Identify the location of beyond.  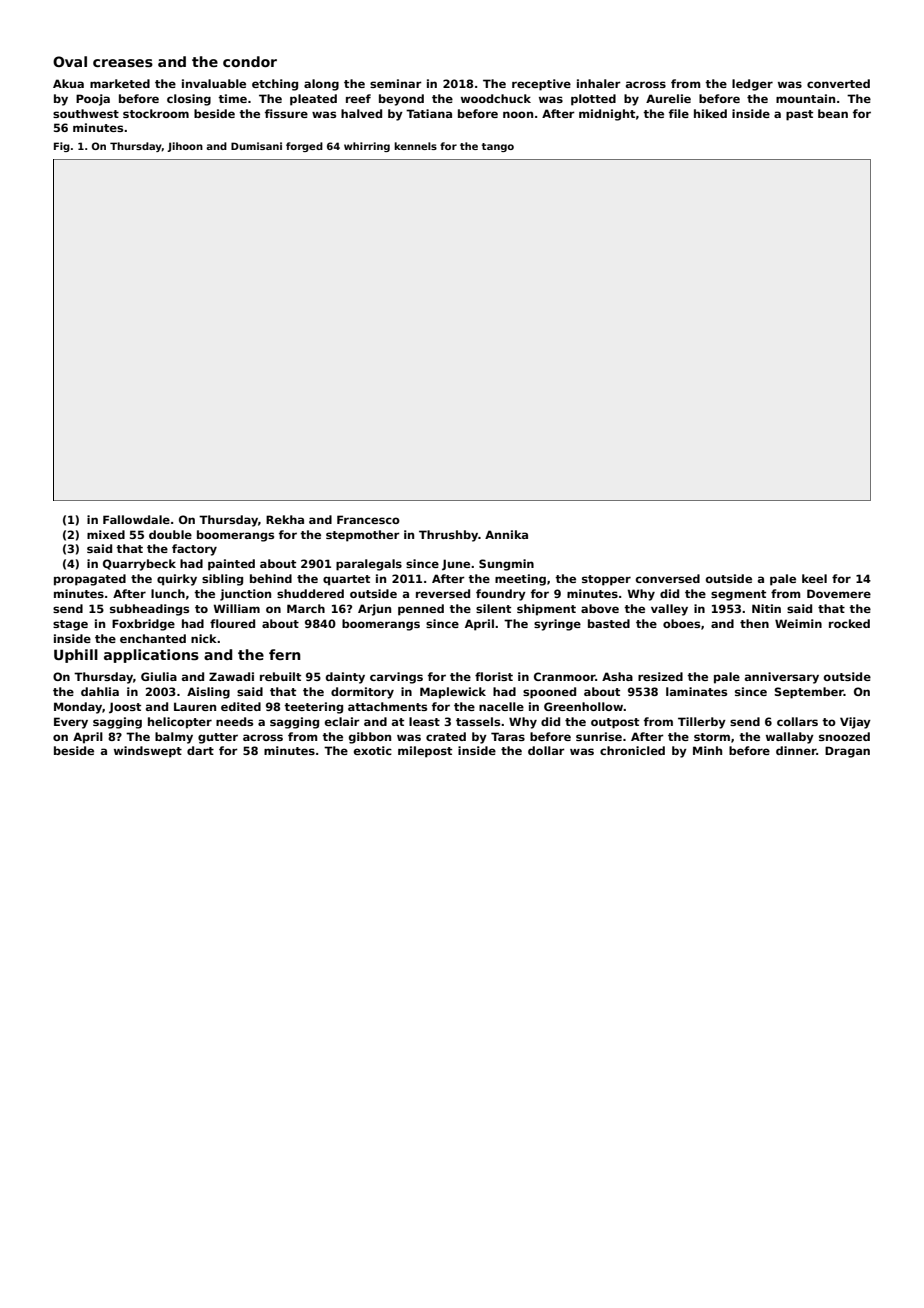
(401, 100).
